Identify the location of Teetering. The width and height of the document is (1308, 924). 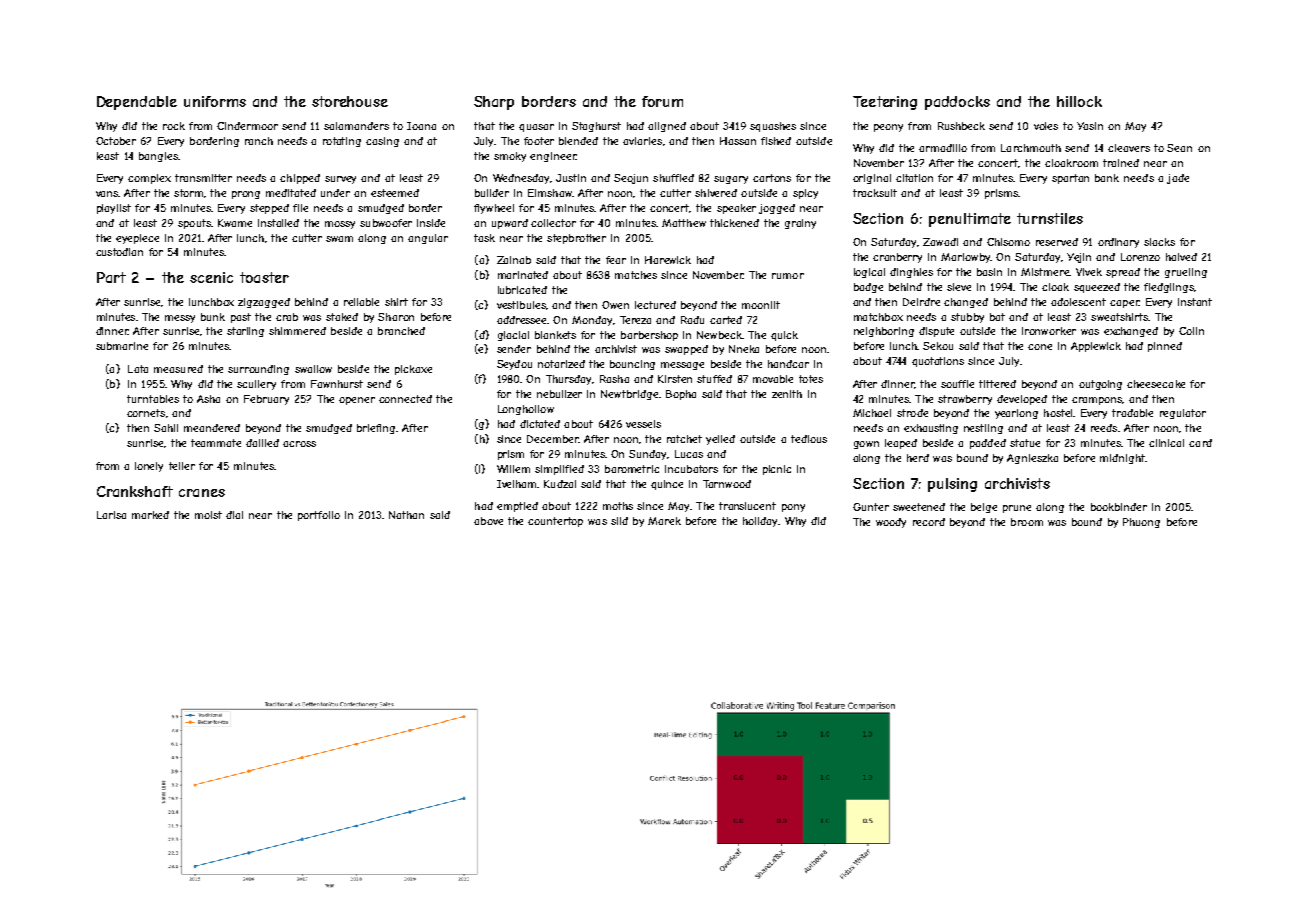
(885, 103).
